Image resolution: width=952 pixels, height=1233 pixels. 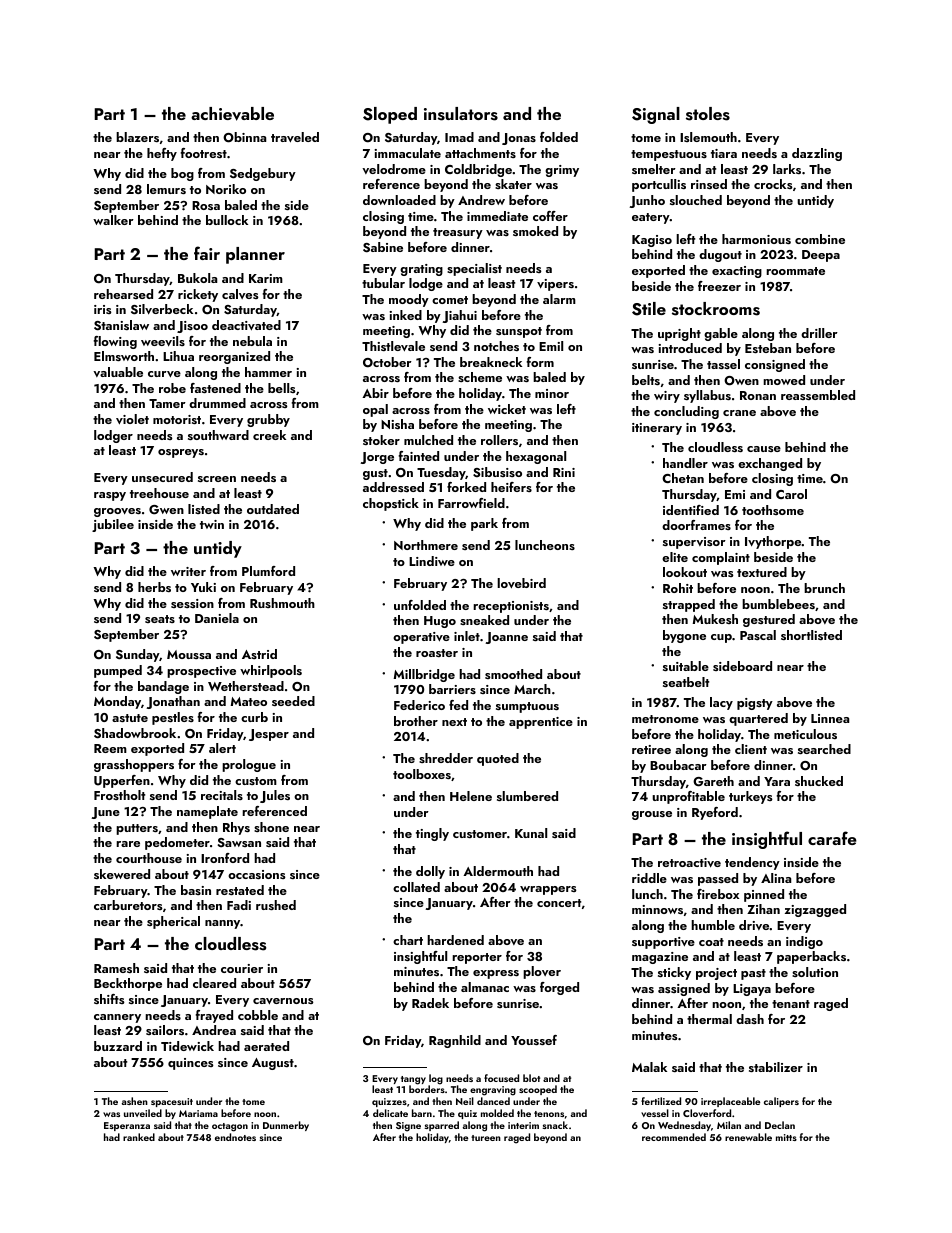 I want to click on endnotes, so click(x=235, y=1137).
